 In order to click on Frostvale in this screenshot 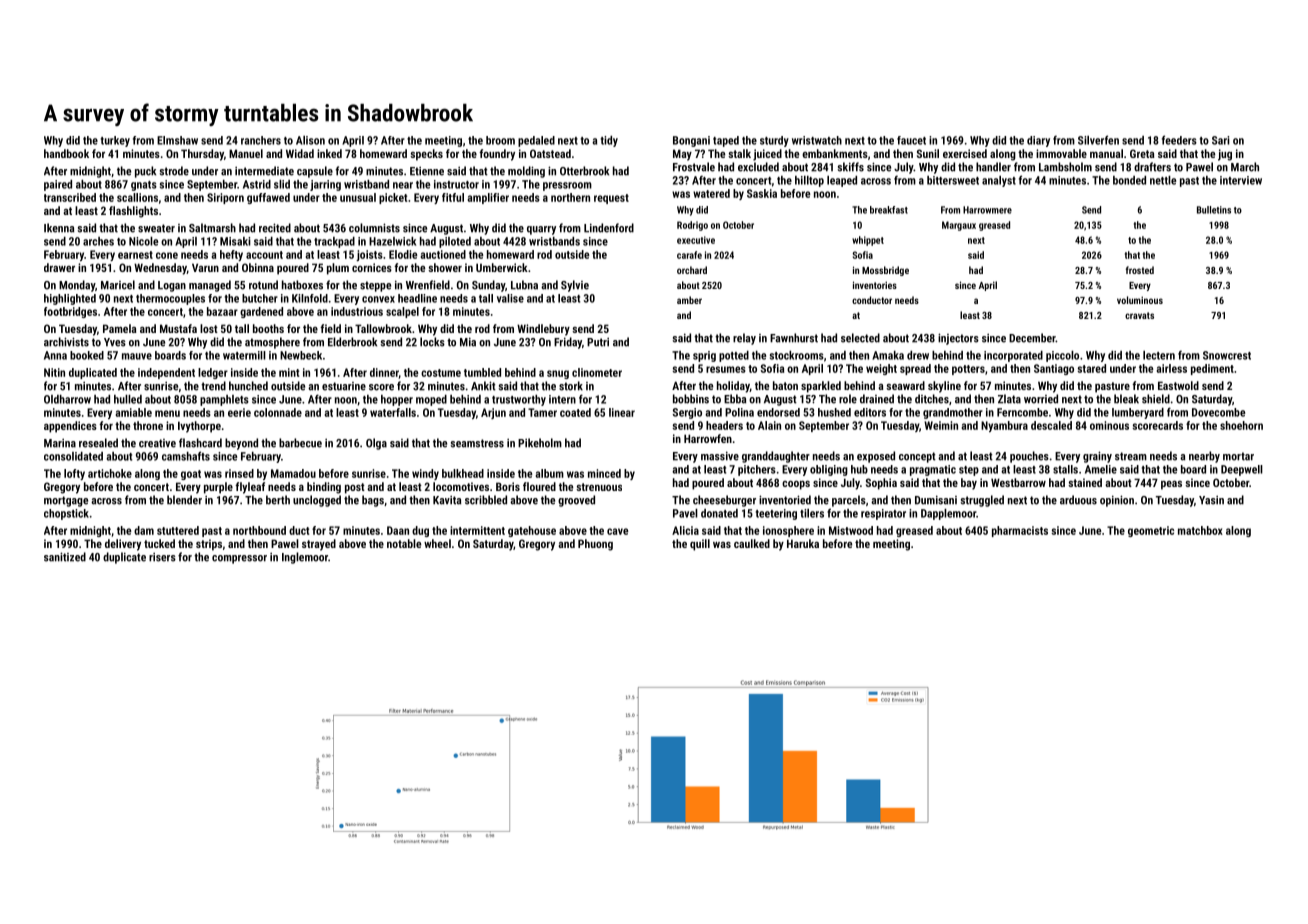, I will do `click(694, 167)`.
